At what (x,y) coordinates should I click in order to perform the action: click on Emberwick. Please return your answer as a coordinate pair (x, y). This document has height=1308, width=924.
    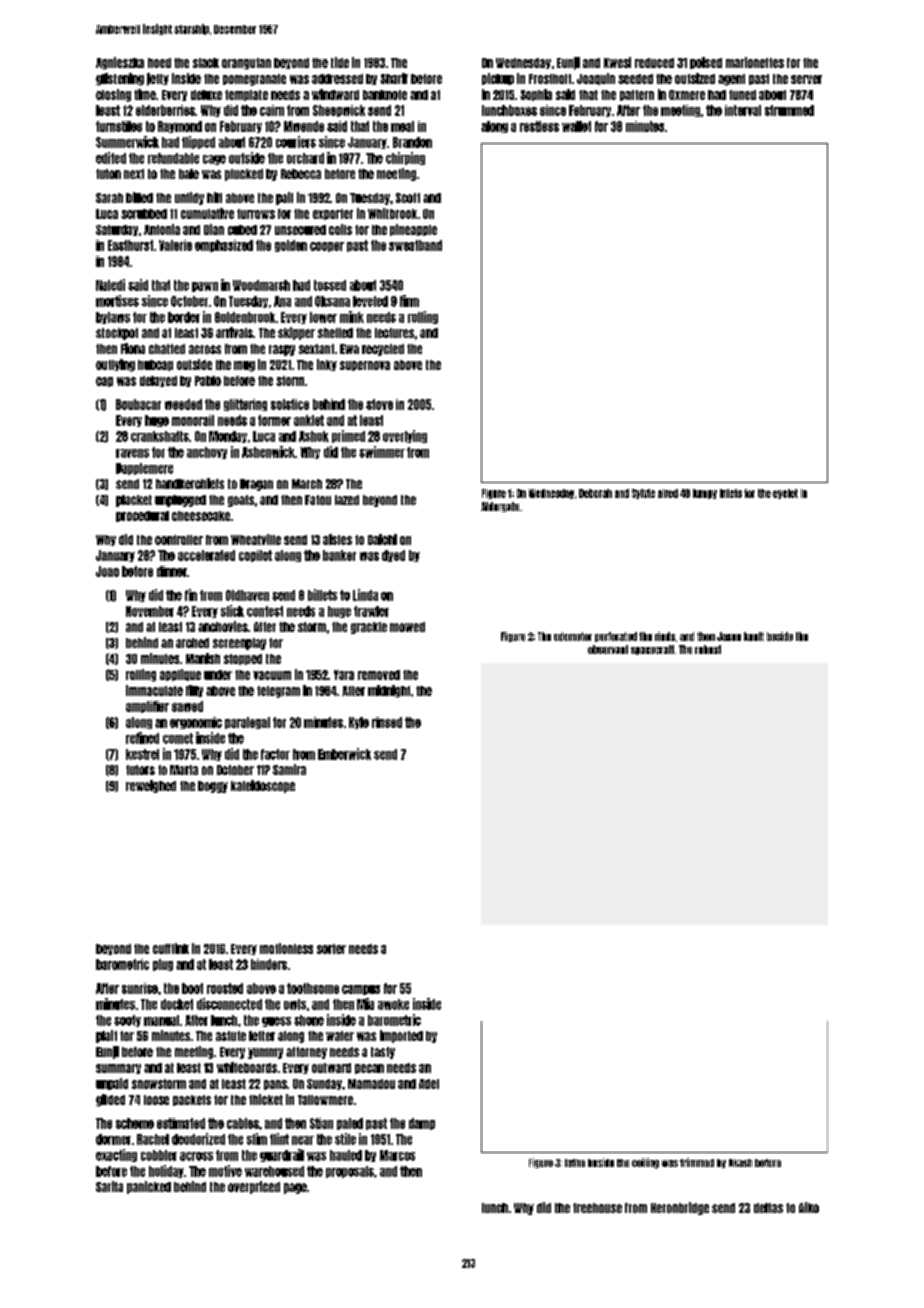
    Looking at the image, I should click on (344, 754).
